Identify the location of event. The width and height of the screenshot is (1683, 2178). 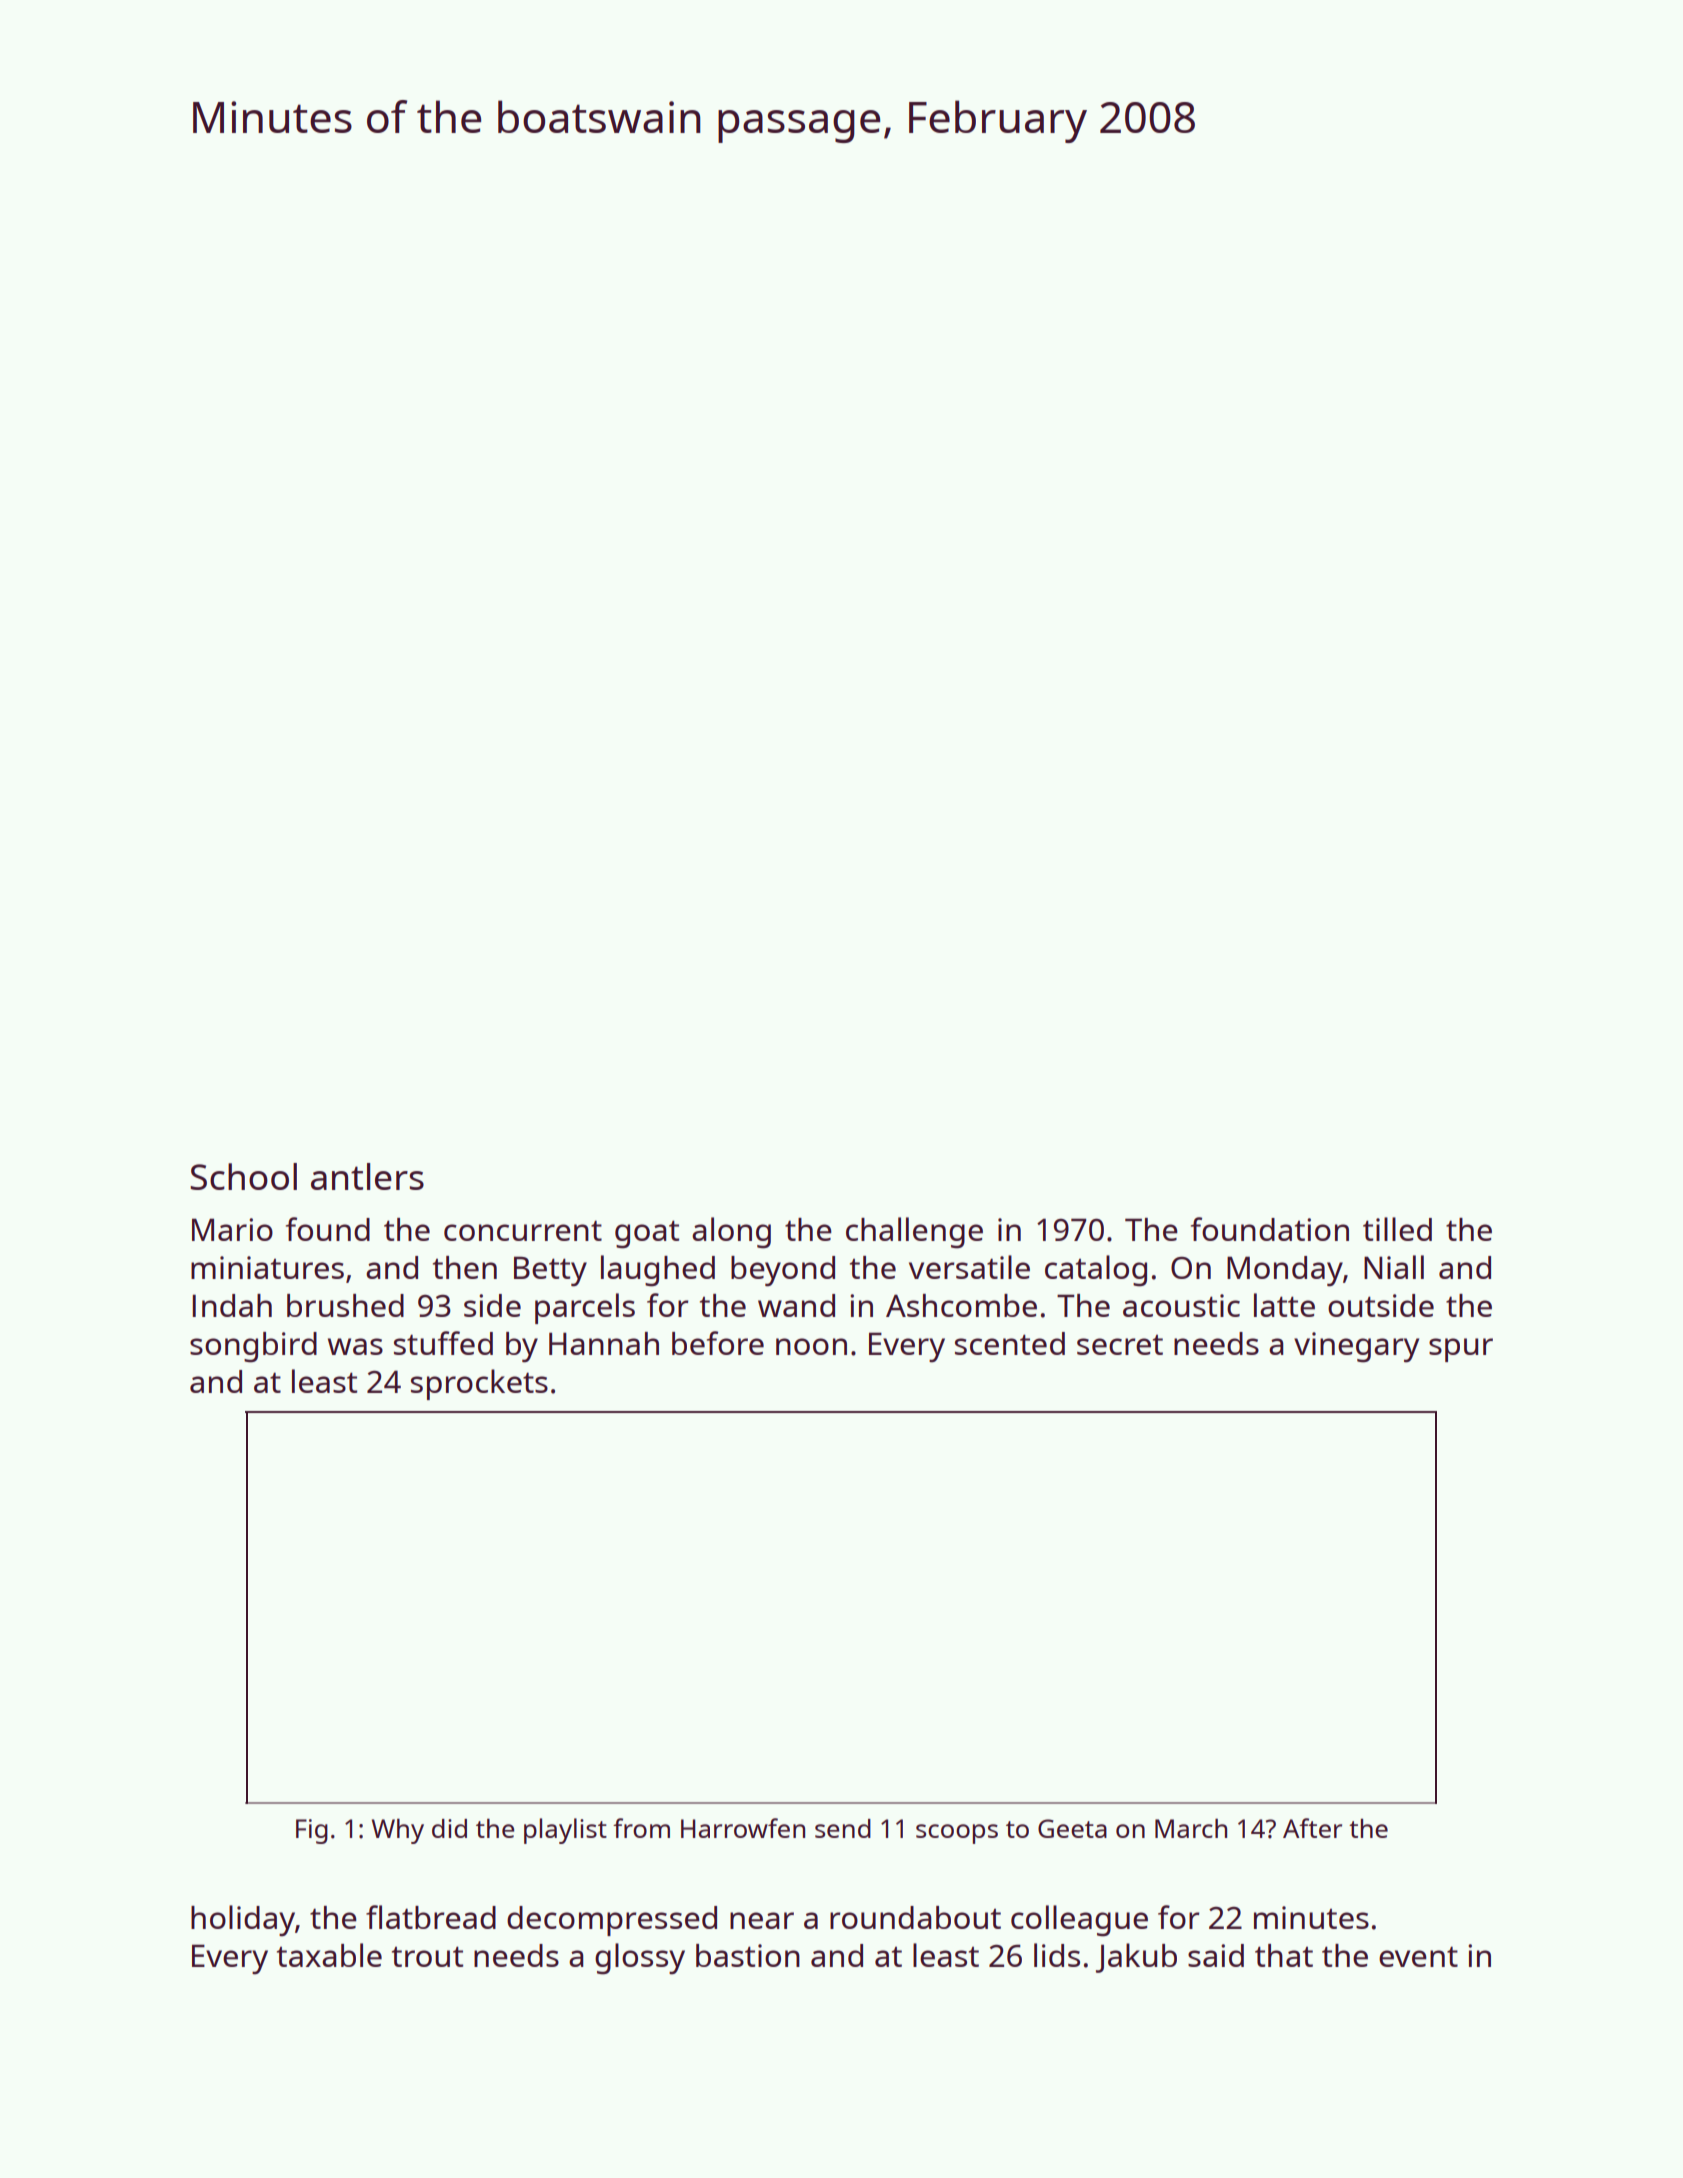
(1418, 1956).
